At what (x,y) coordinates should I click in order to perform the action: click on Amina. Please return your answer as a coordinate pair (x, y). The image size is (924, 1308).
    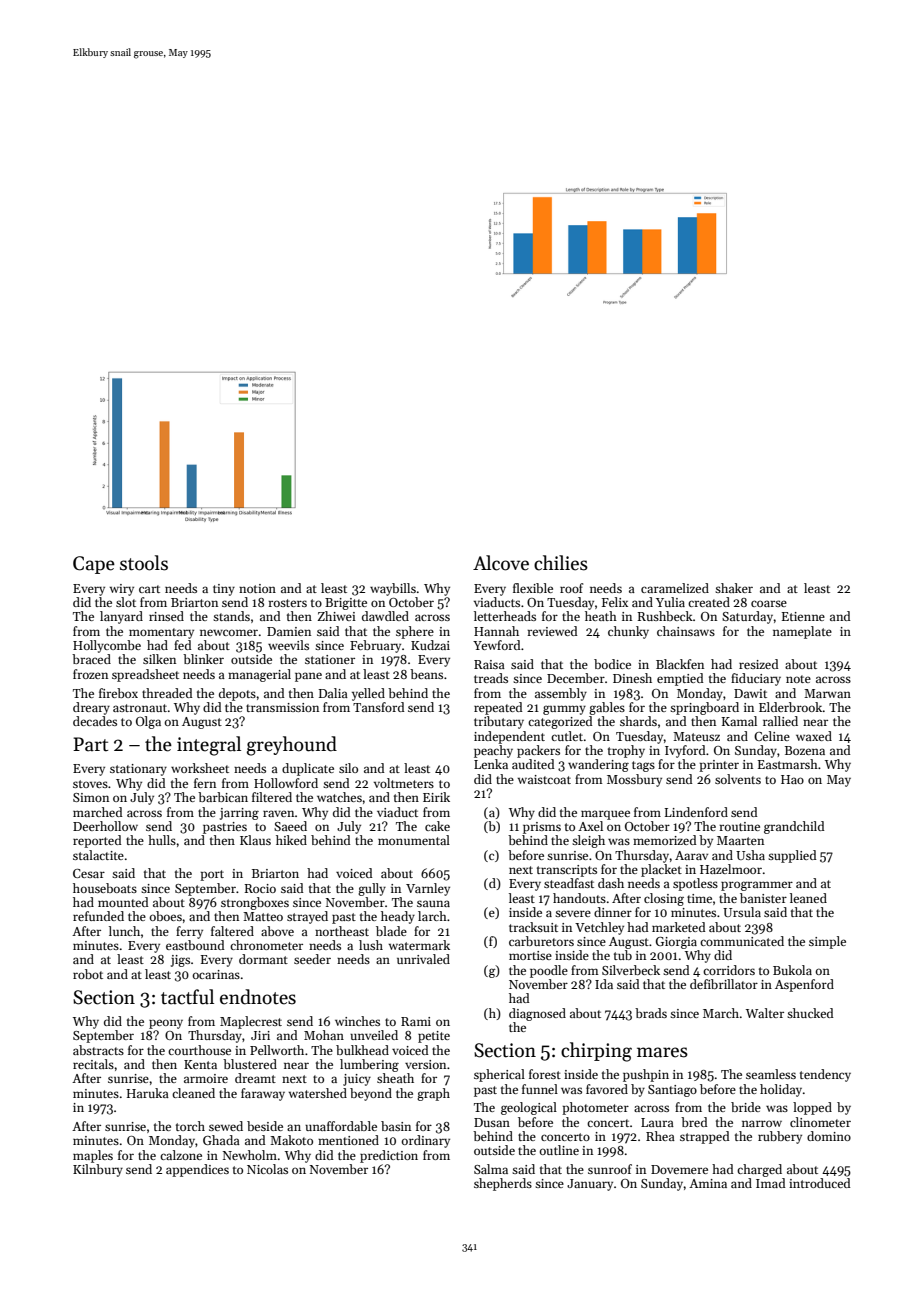
    Looking at the image, I should click on (708, 1183).
